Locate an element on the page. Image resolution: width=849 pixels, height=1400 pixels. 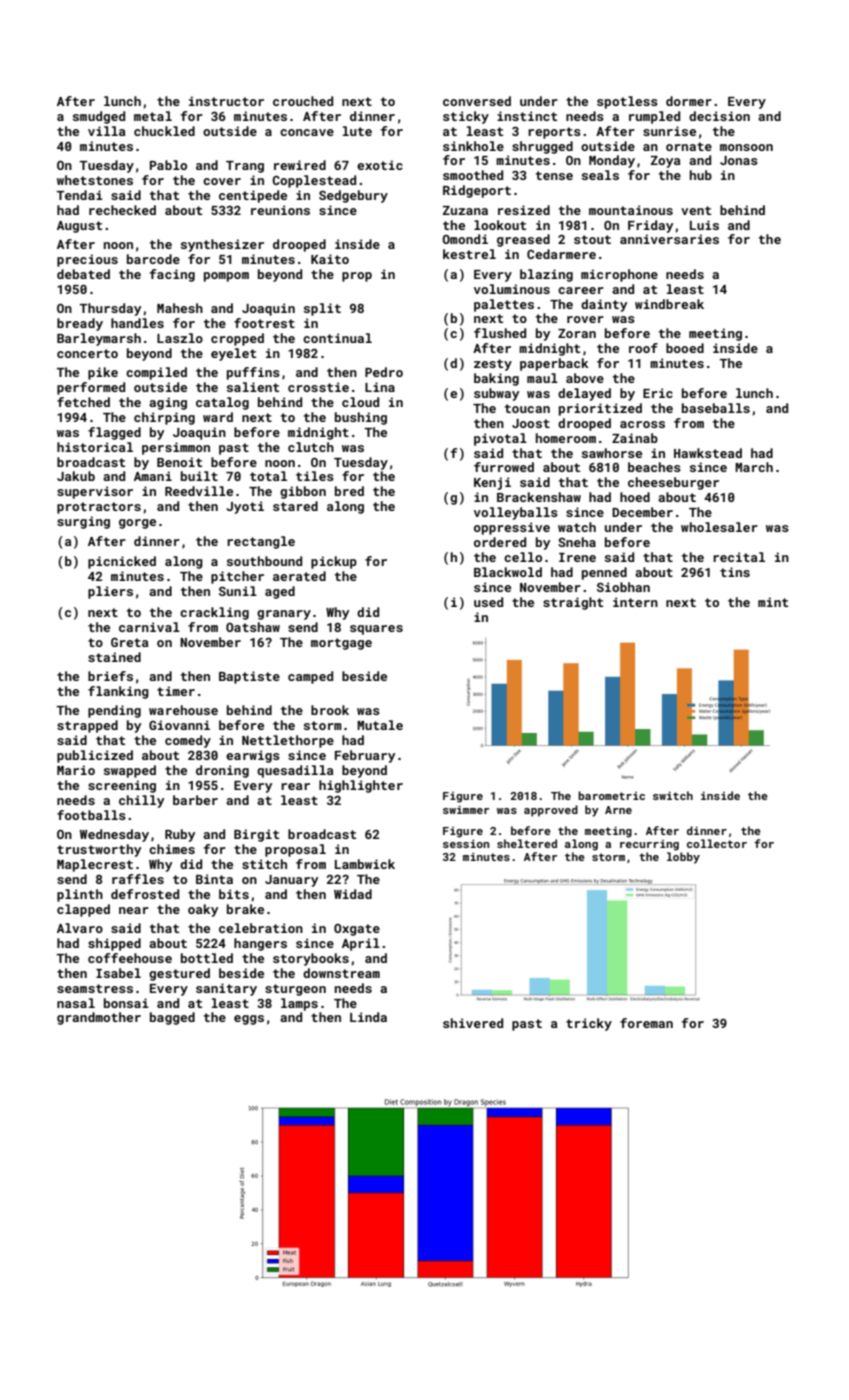
Jakub is located at coordinates (76, 476).
